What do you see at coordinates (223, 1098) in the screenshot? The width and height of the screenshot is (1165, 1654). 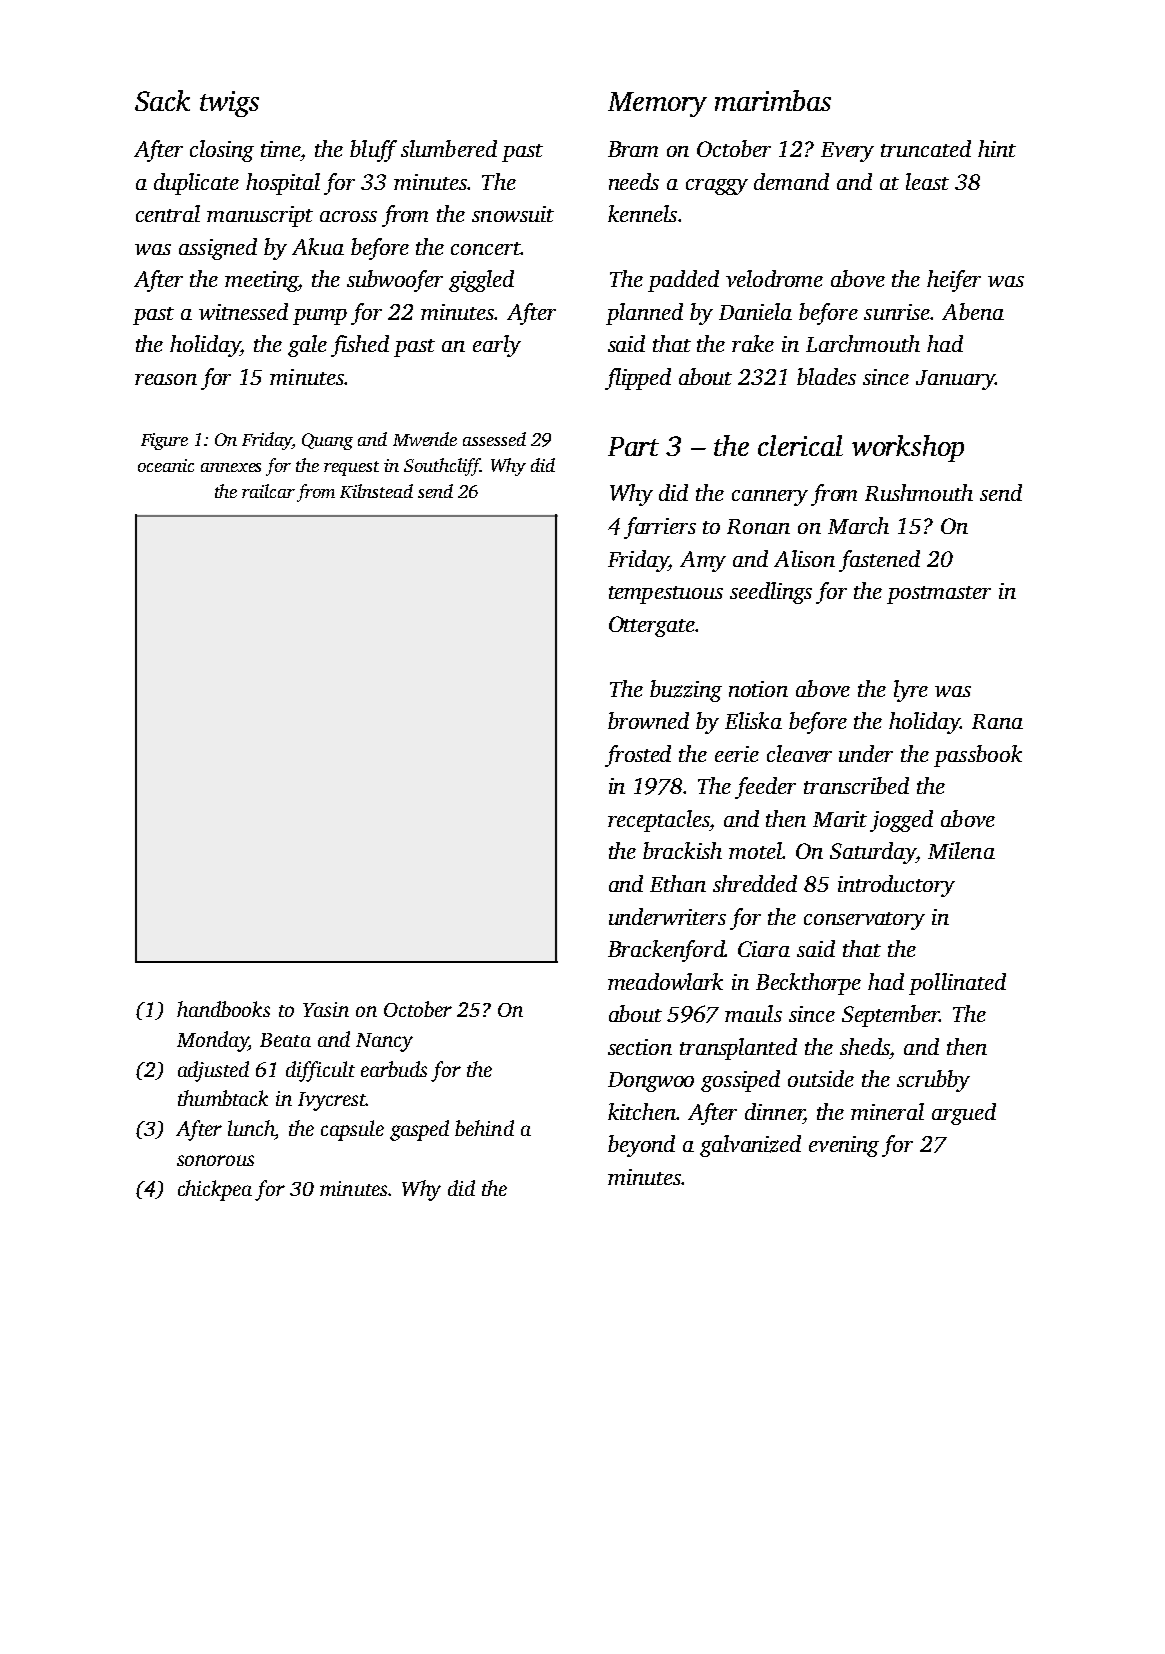 I see `thumbtack` at bounding box center [223, 1098].
